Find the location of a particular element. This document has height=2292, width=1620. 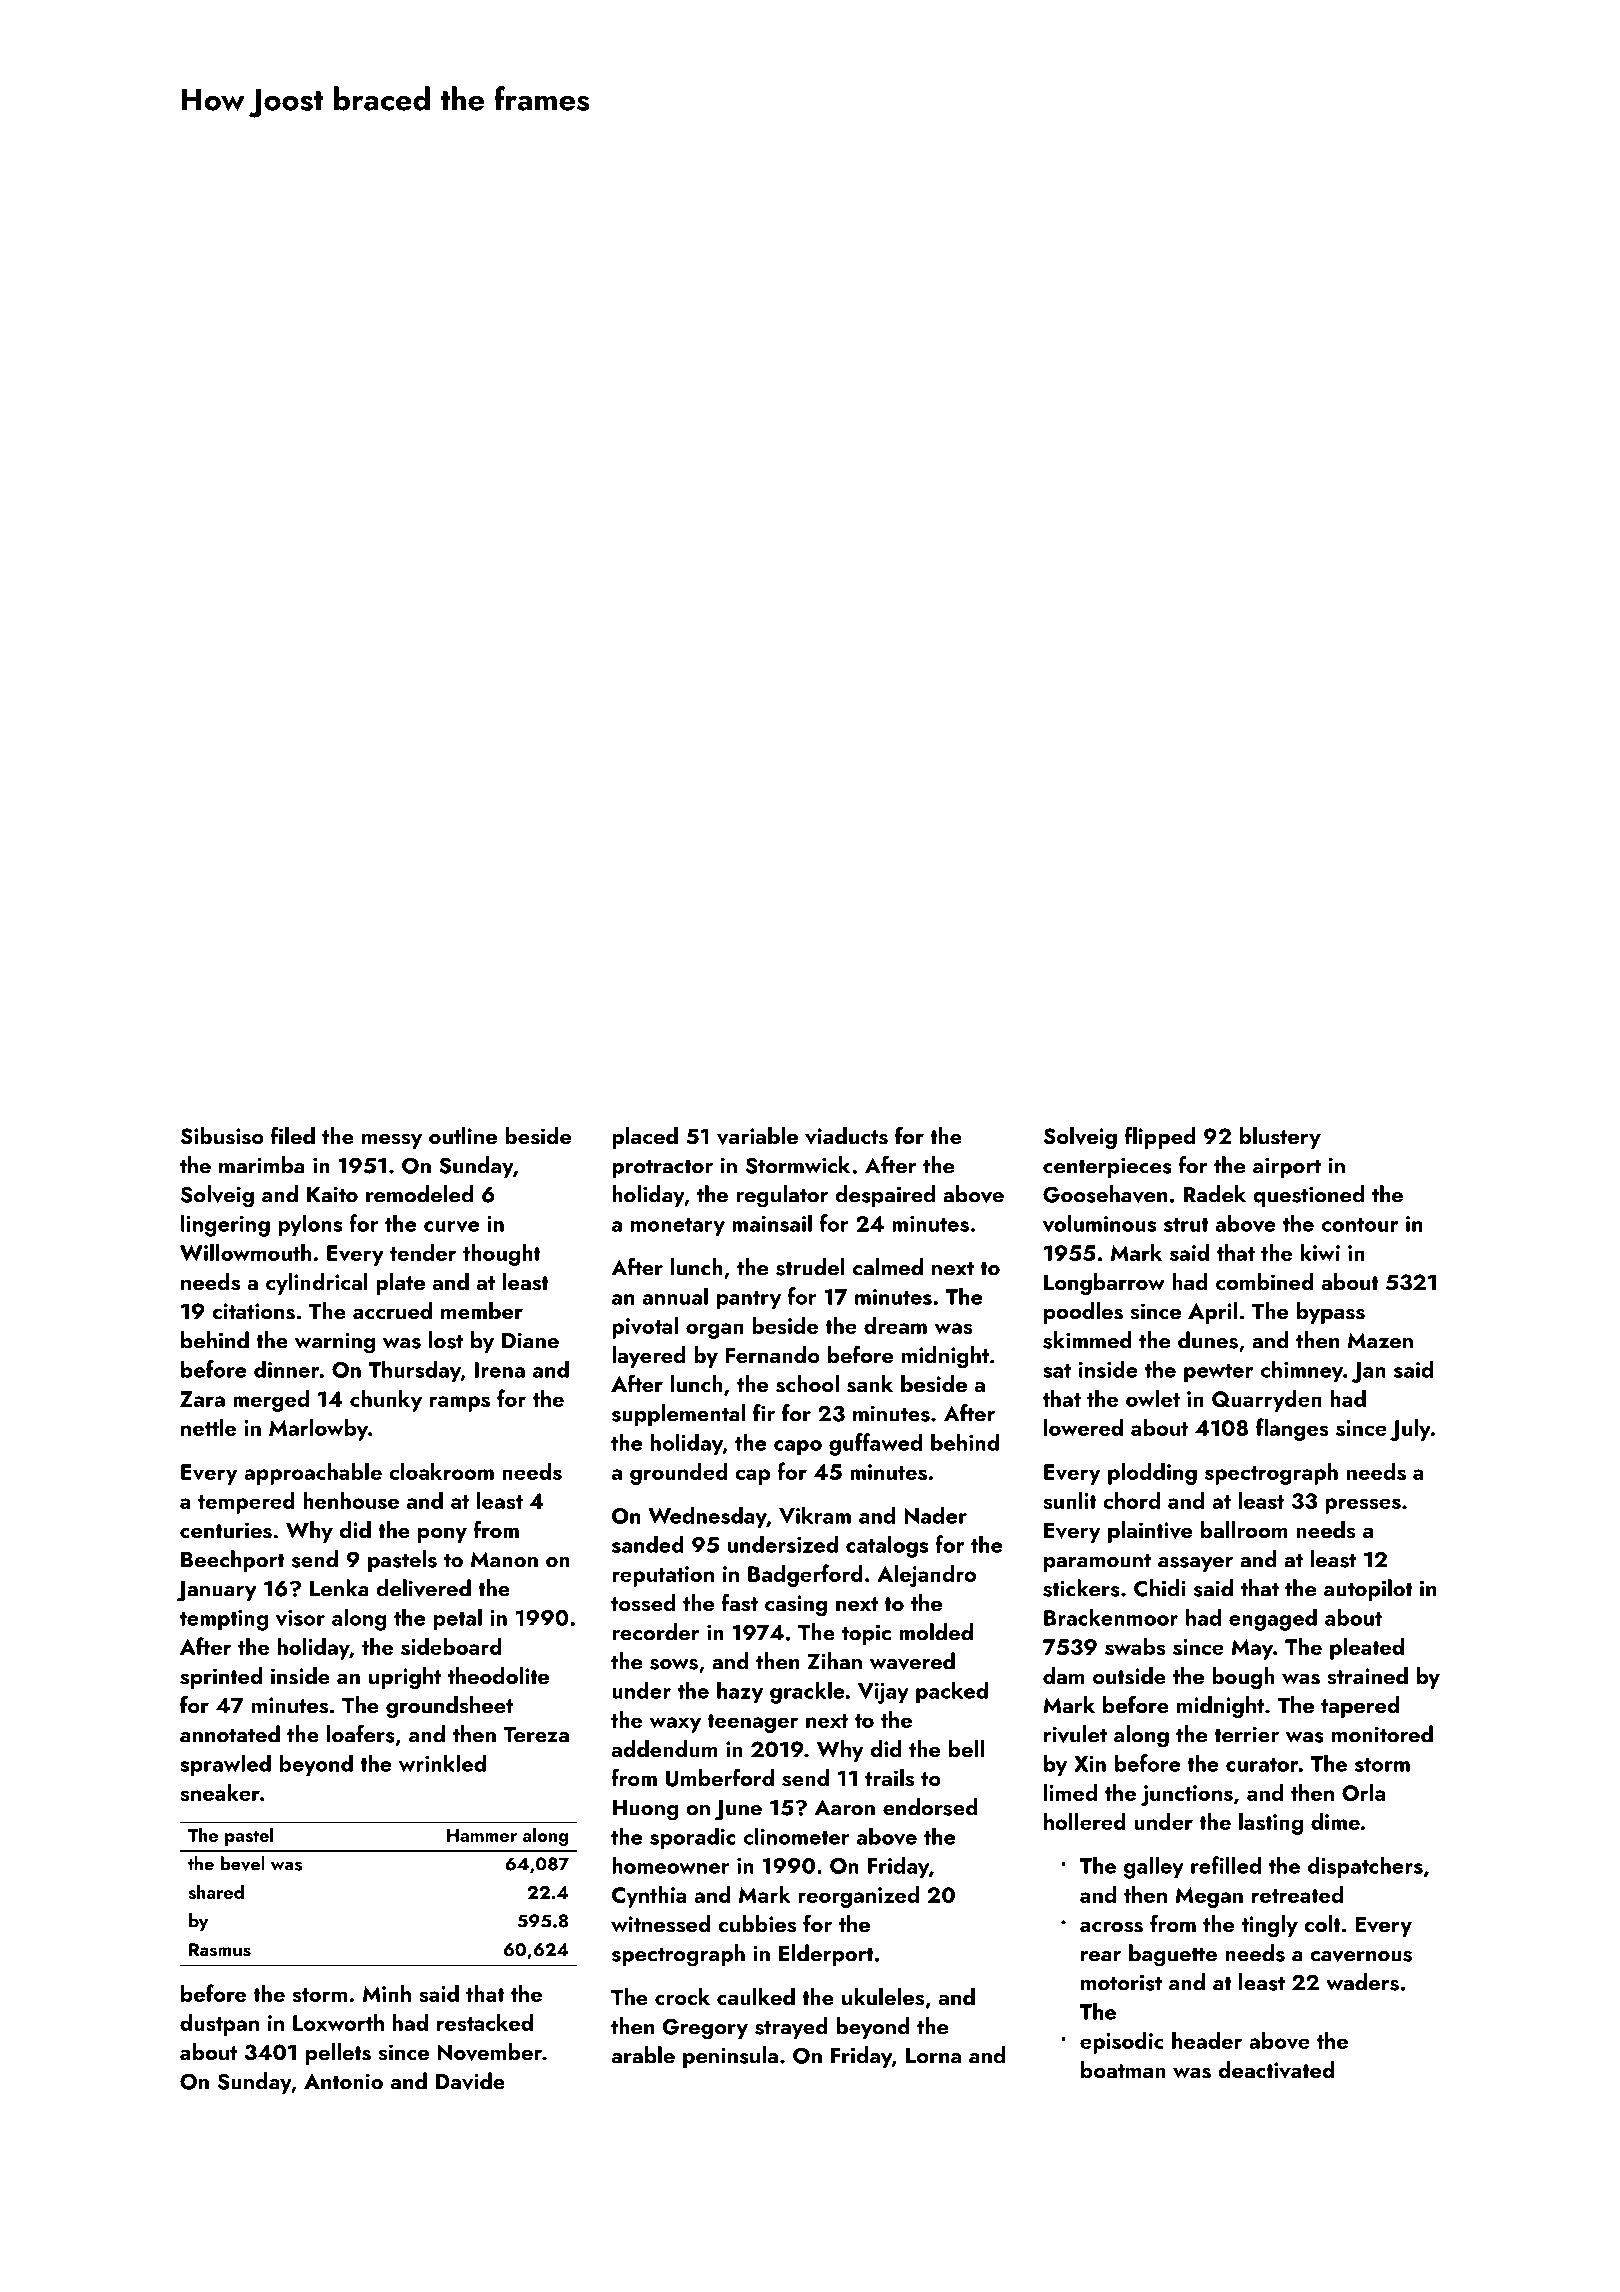

viaducts is located at coordinates (846, 1136).
